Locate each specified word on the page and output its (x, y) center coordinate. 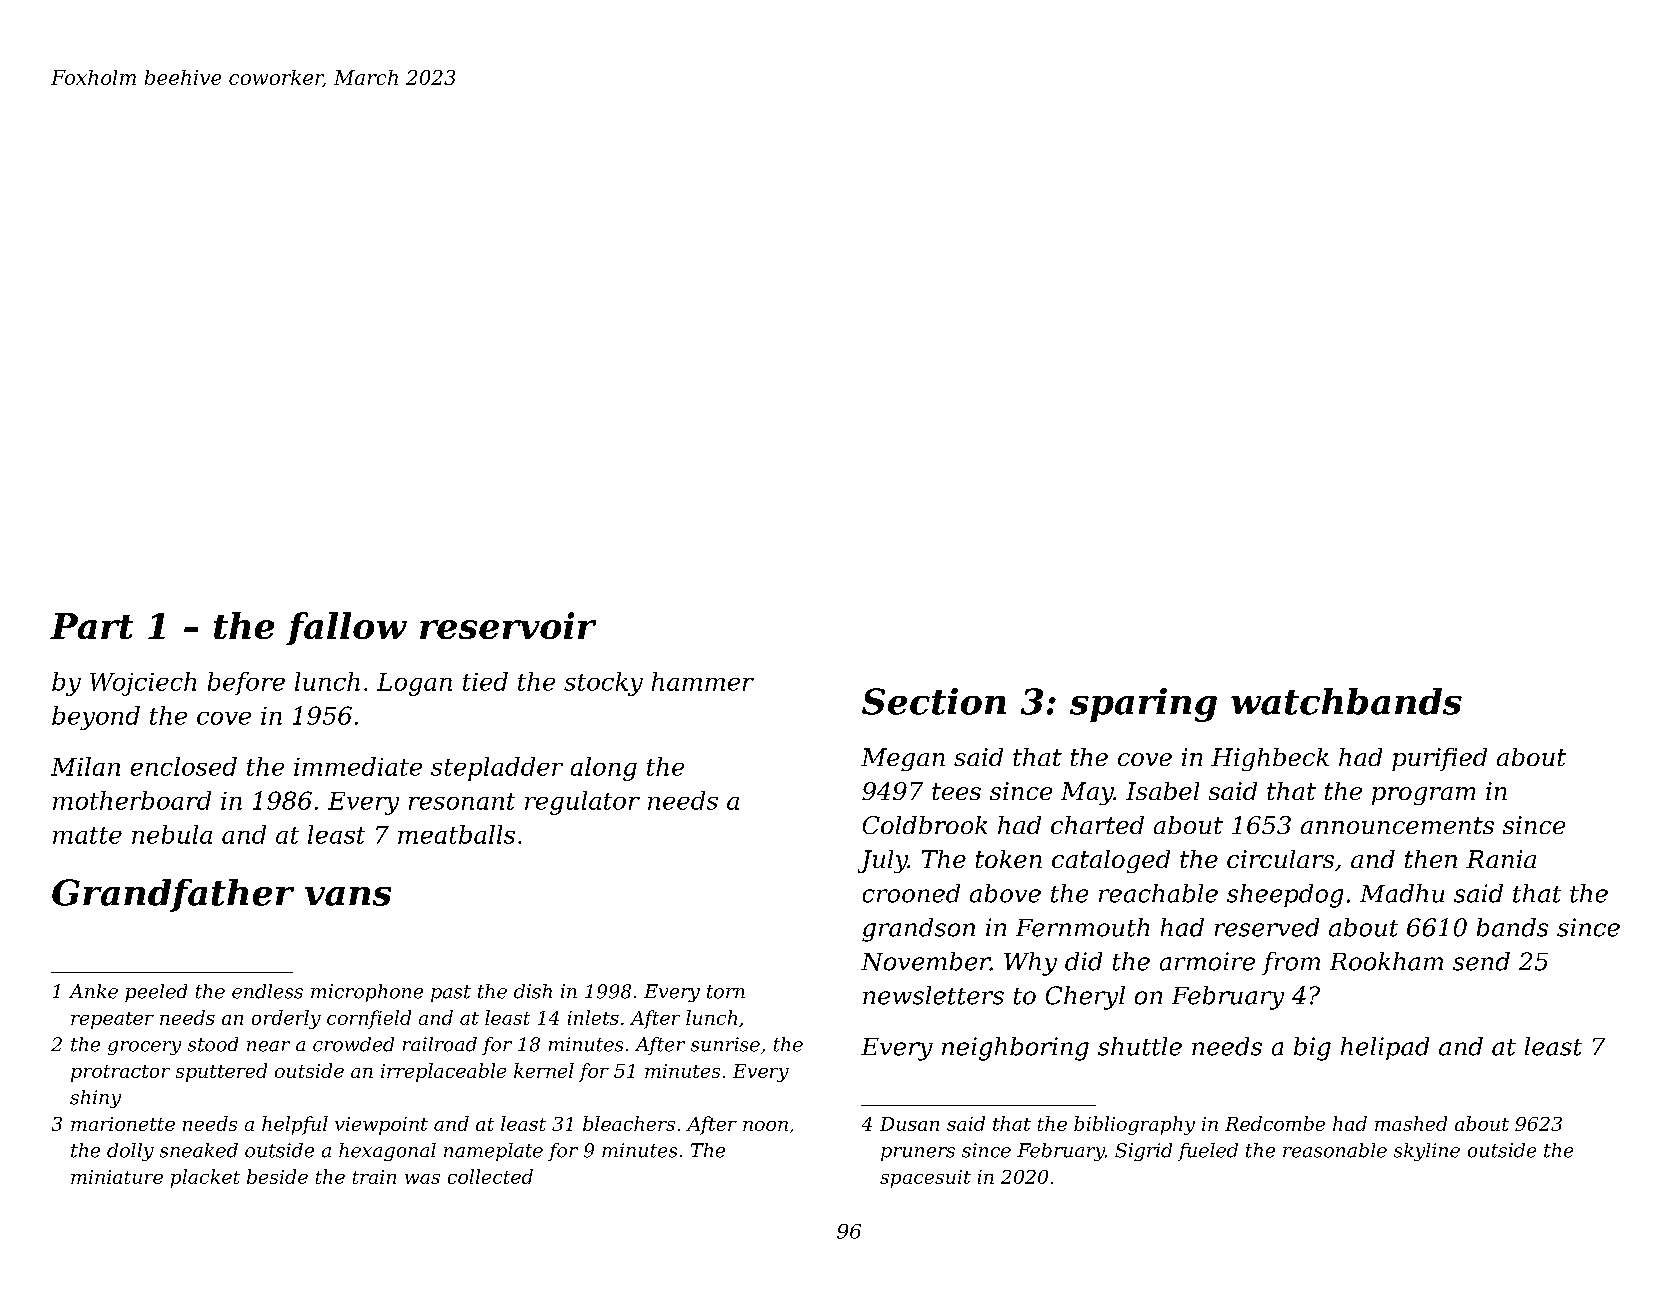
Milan (85, 766)
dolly (130, 1152)
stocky (603, 684)
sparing (1143, 705)
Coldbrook (925, 825)
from (1291, 963)
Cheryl (1085, 998)
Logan (414, 684)
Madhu (1402, 893)
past (451, 993)
